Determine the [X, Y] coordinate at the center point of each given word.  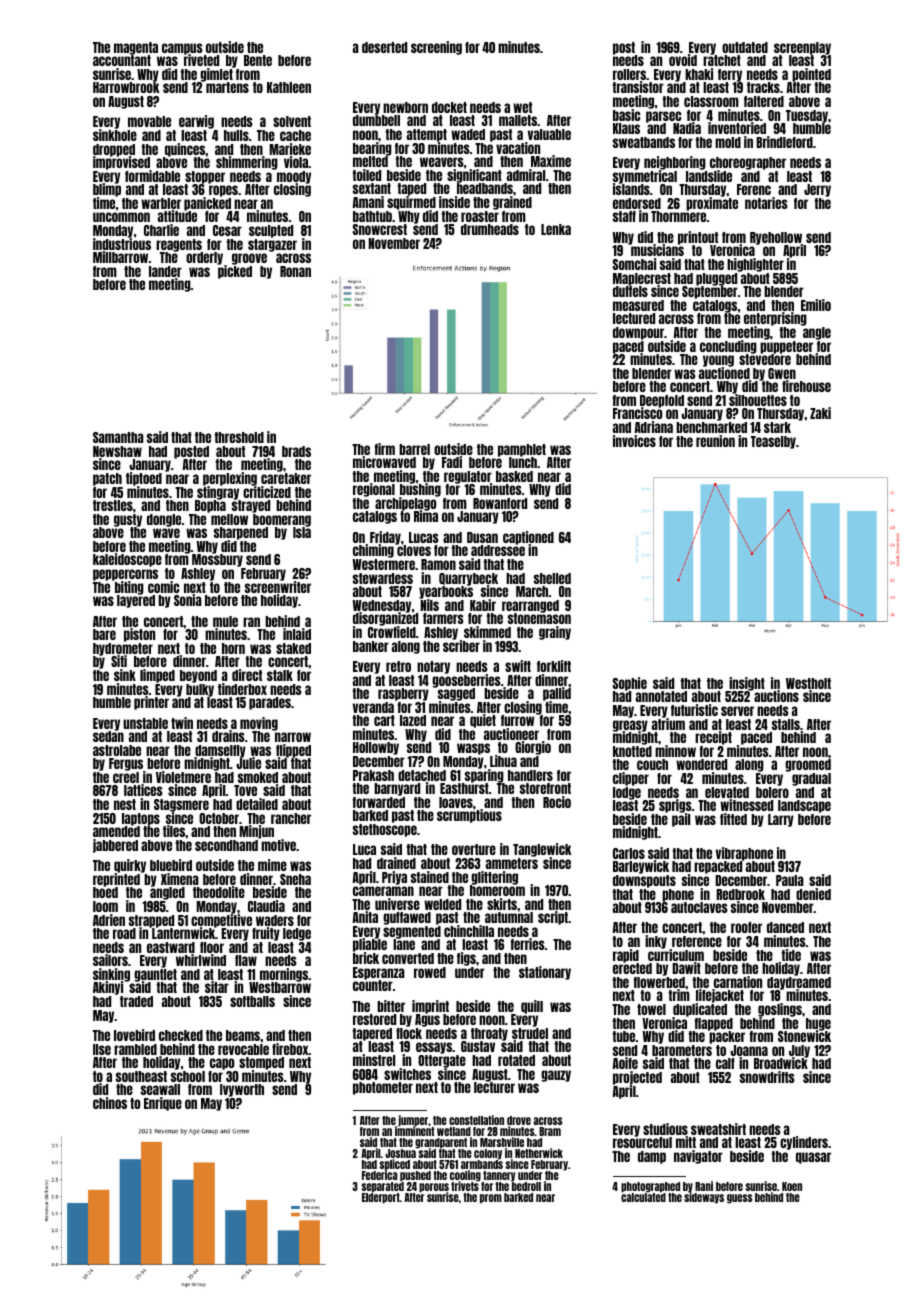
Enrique [163, 1104]
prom [491, 1199]
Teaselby [773, 442]
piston [139, 635]
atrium [668, 724]
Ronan [295, 271]
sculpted [271, 231]
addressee [498, 550]
